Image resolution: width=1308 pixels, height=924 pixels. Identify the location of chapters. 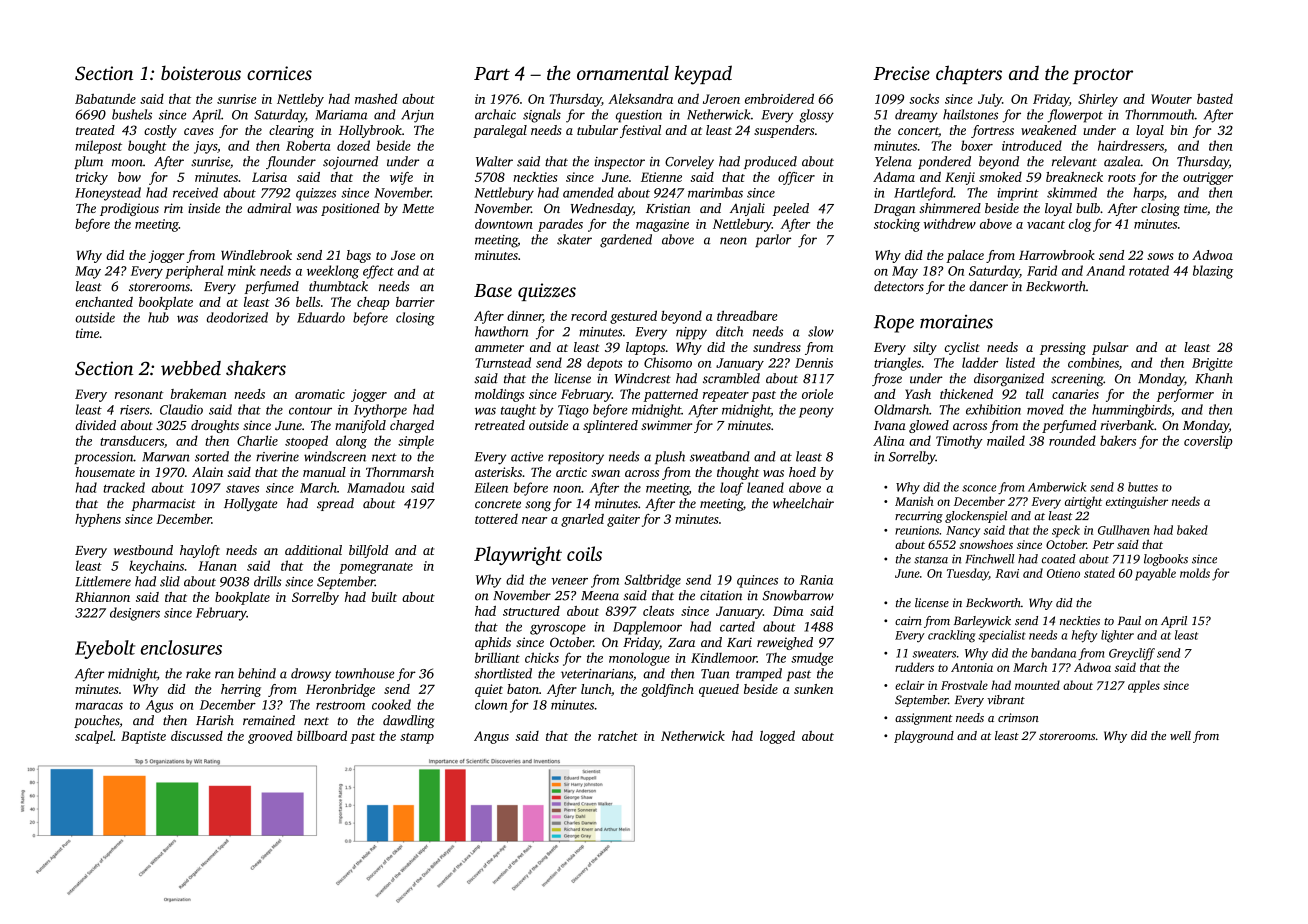
(969, 74).
